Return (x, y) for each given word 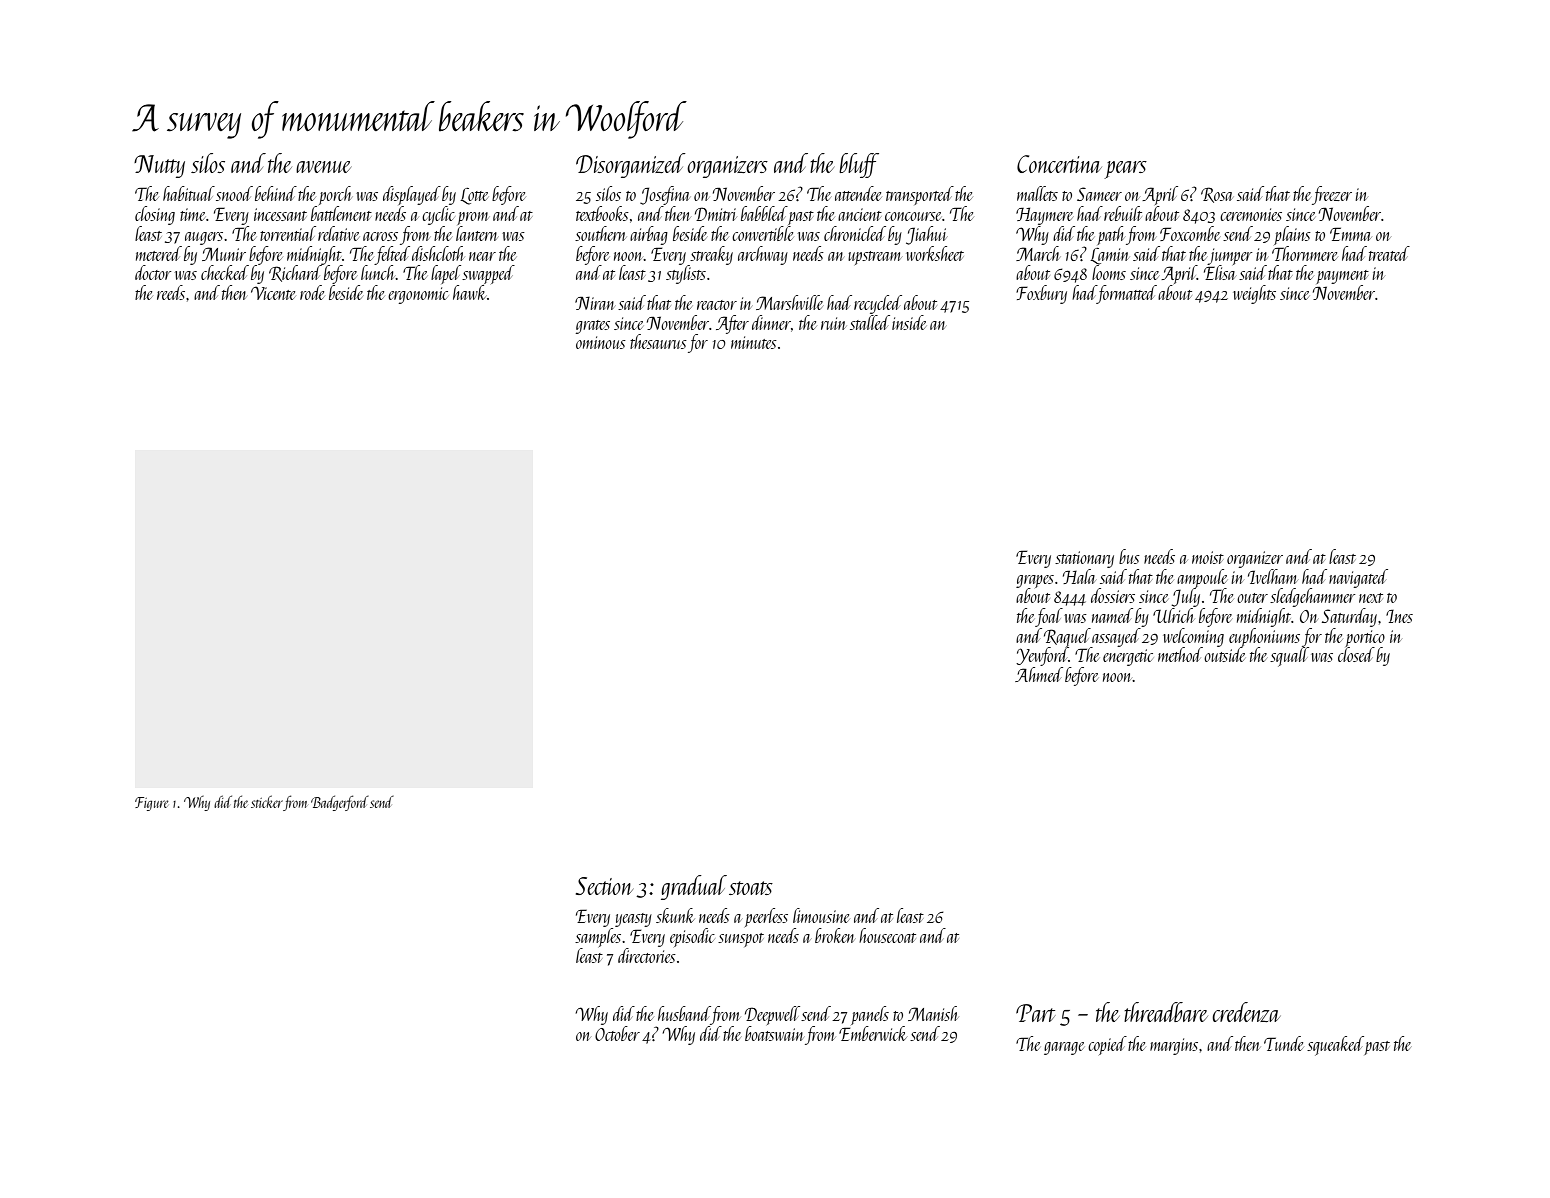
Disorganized (631, 165)
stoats (751, 888)
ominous (601, 342)
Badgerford (340, 803)
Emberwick (873, 1033)
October (617, 1033)
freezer (1332, 195)
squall (1289, 657)
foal (1049, 617)
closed (1356, 654)
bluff (859, 165)
